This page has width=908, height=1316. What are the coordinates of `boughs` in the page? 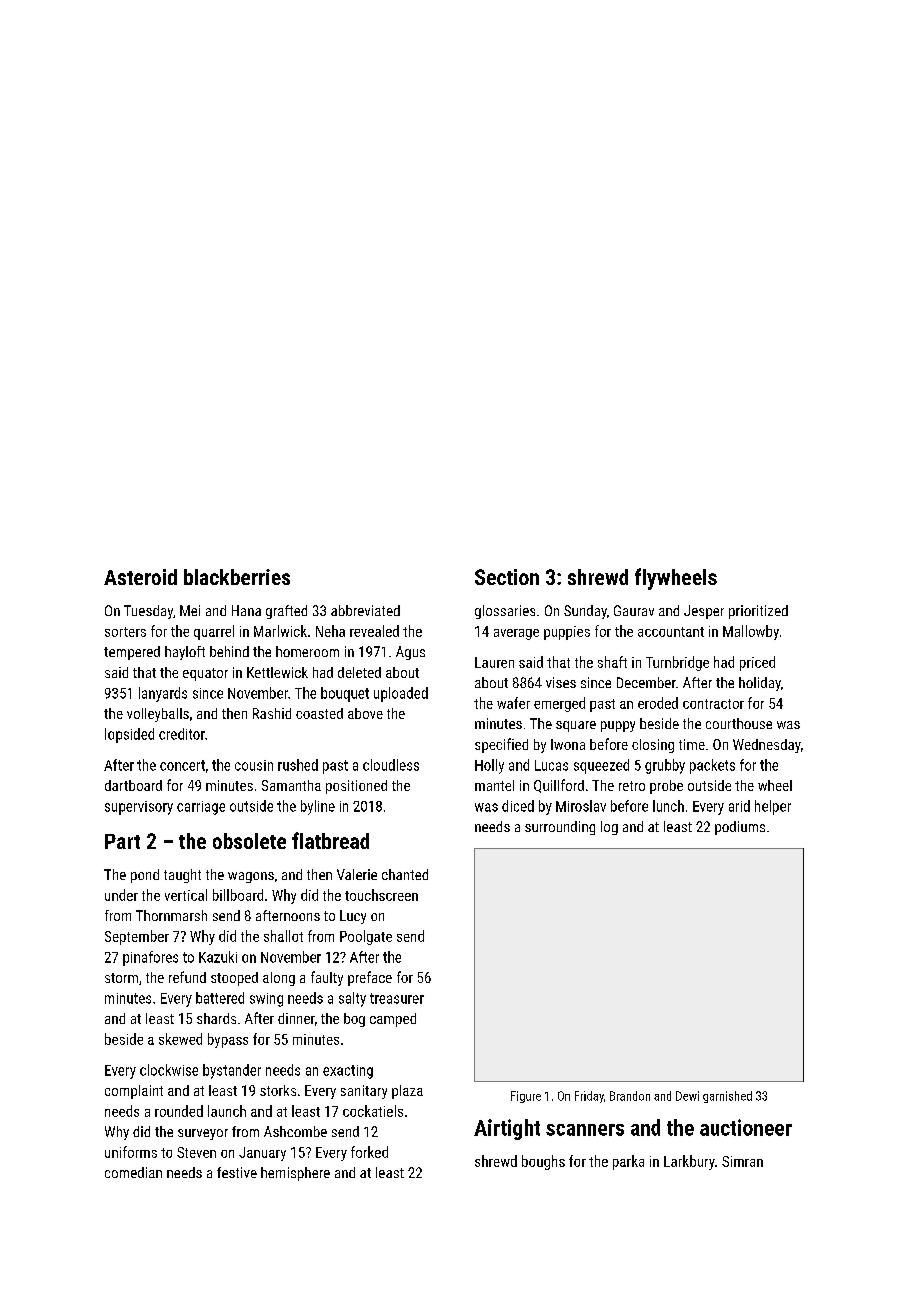 It's located at (543, 1162).
